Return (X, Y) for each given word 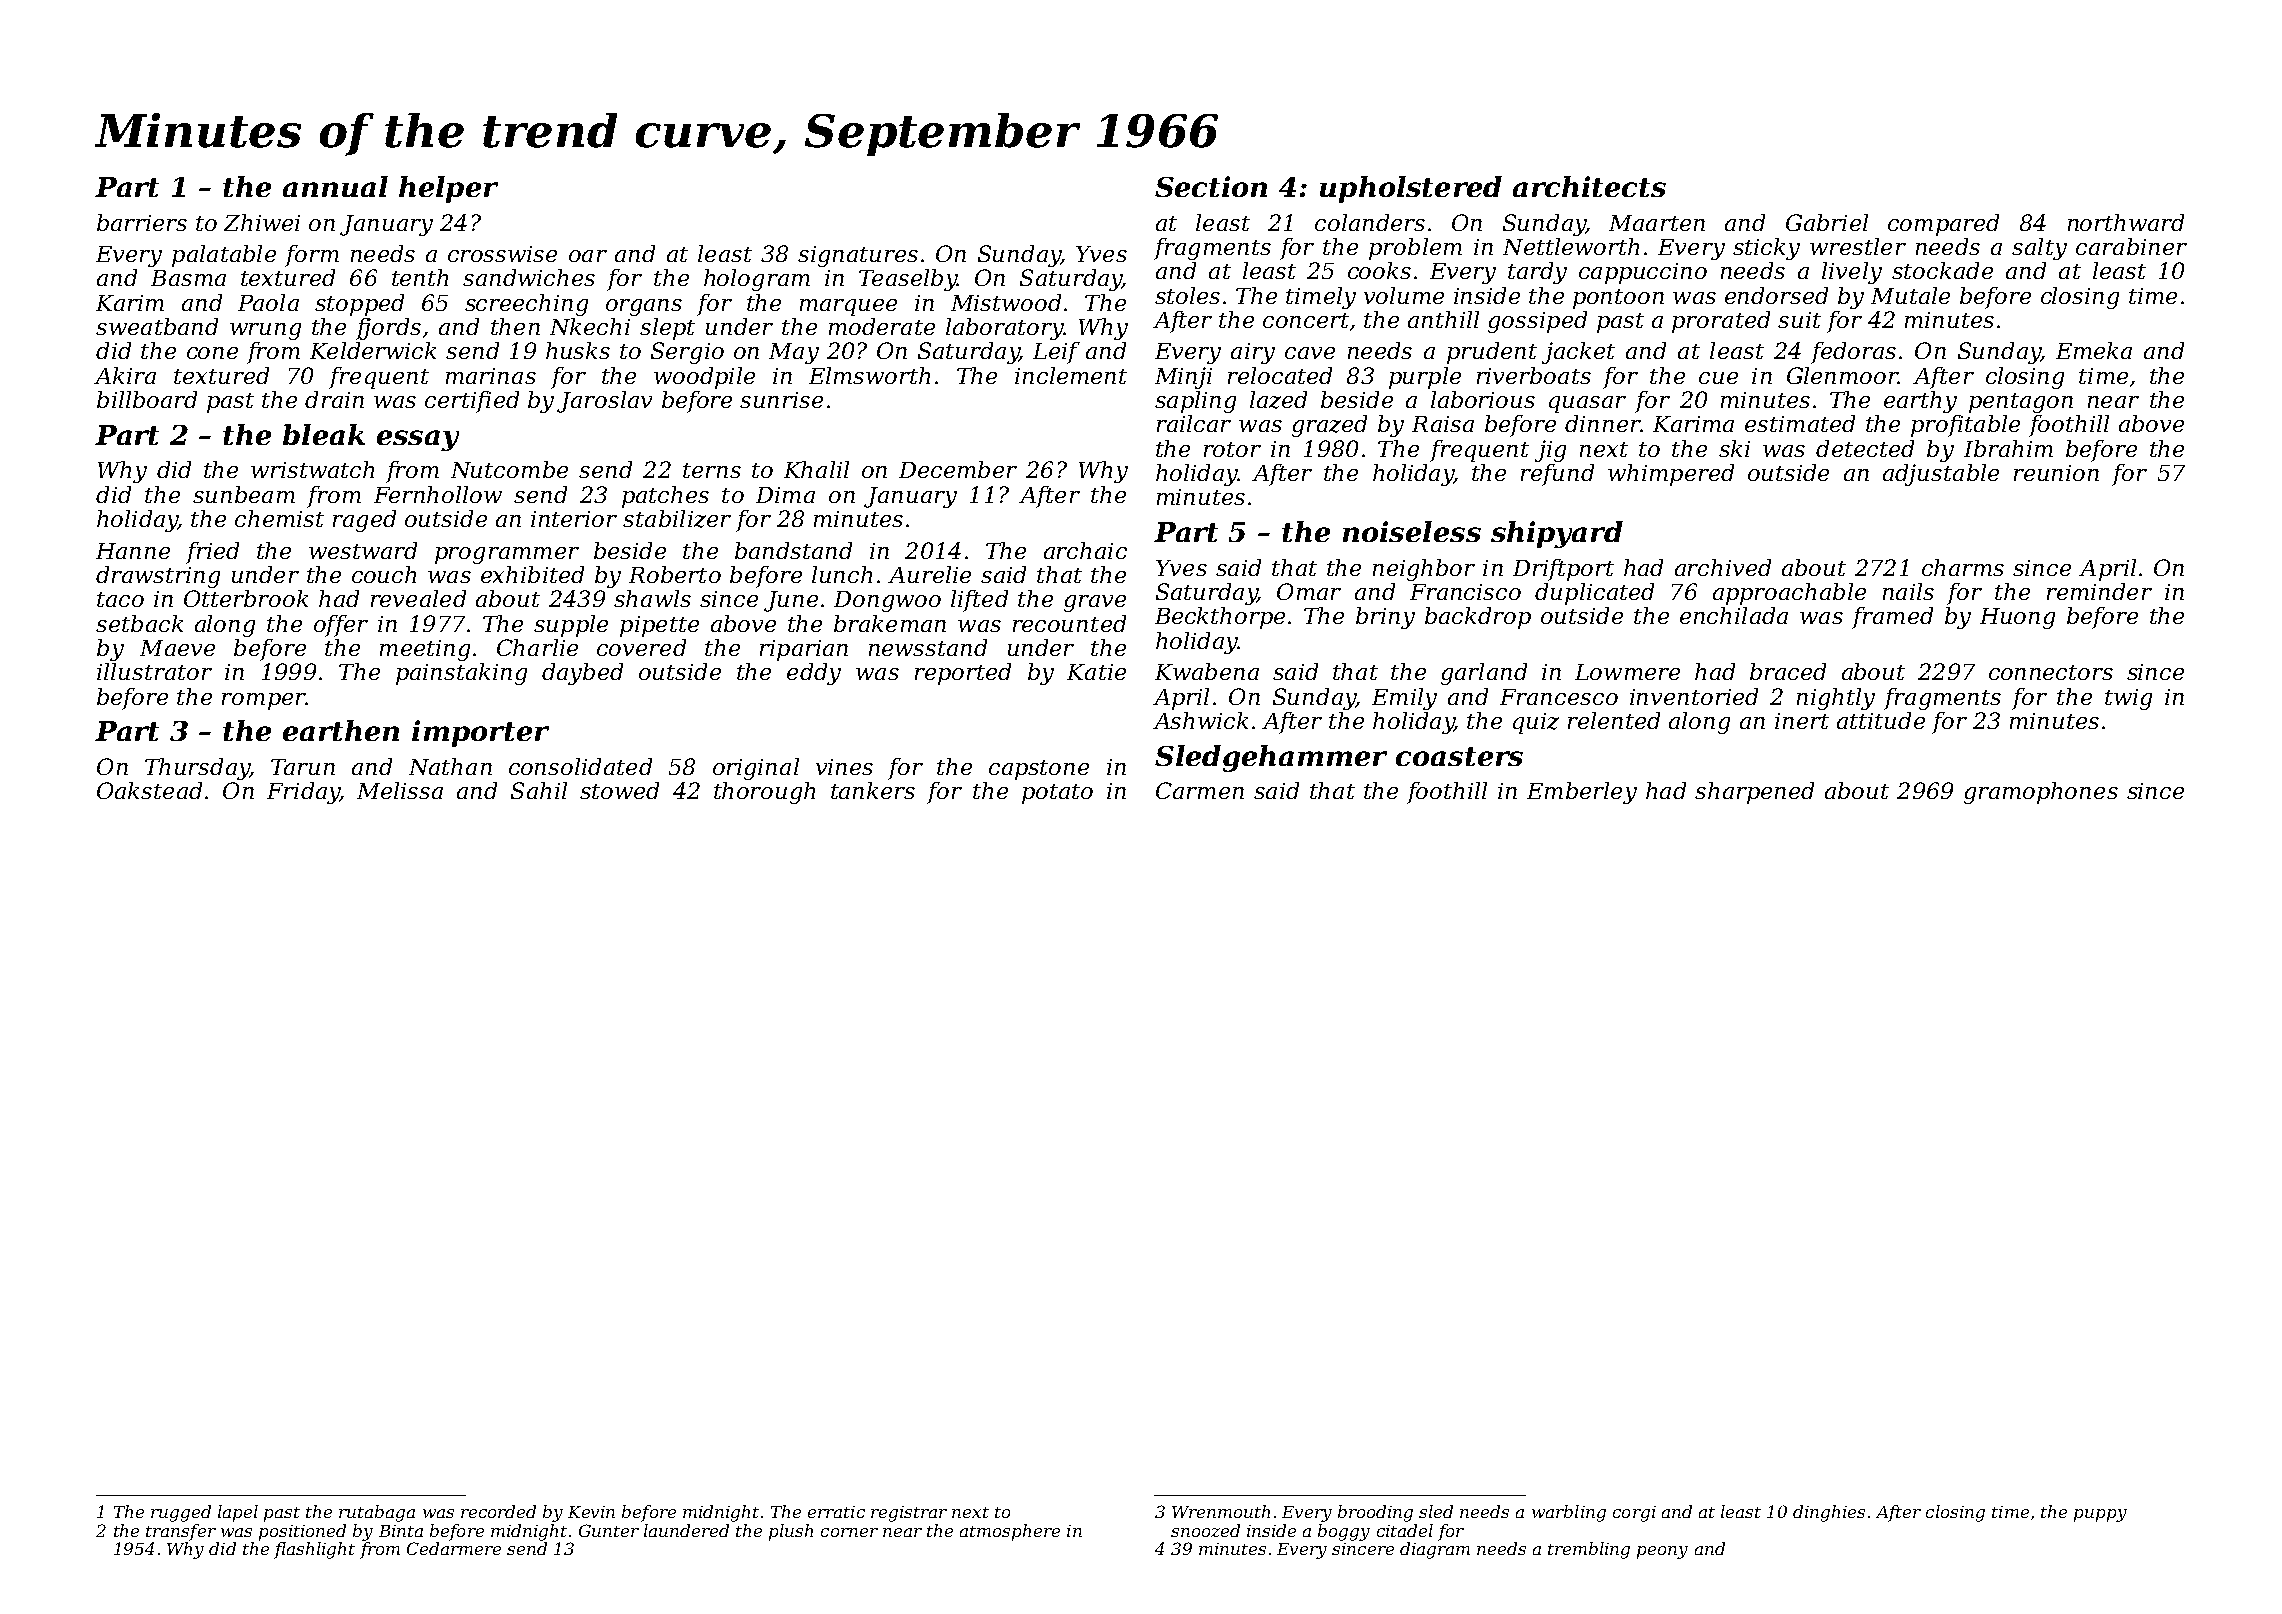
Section (1211, 186)
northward (2126, 222)
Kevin (591, 1512)
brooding (1375, 1513)
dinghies (1829, 1513)
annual (335, 186)
